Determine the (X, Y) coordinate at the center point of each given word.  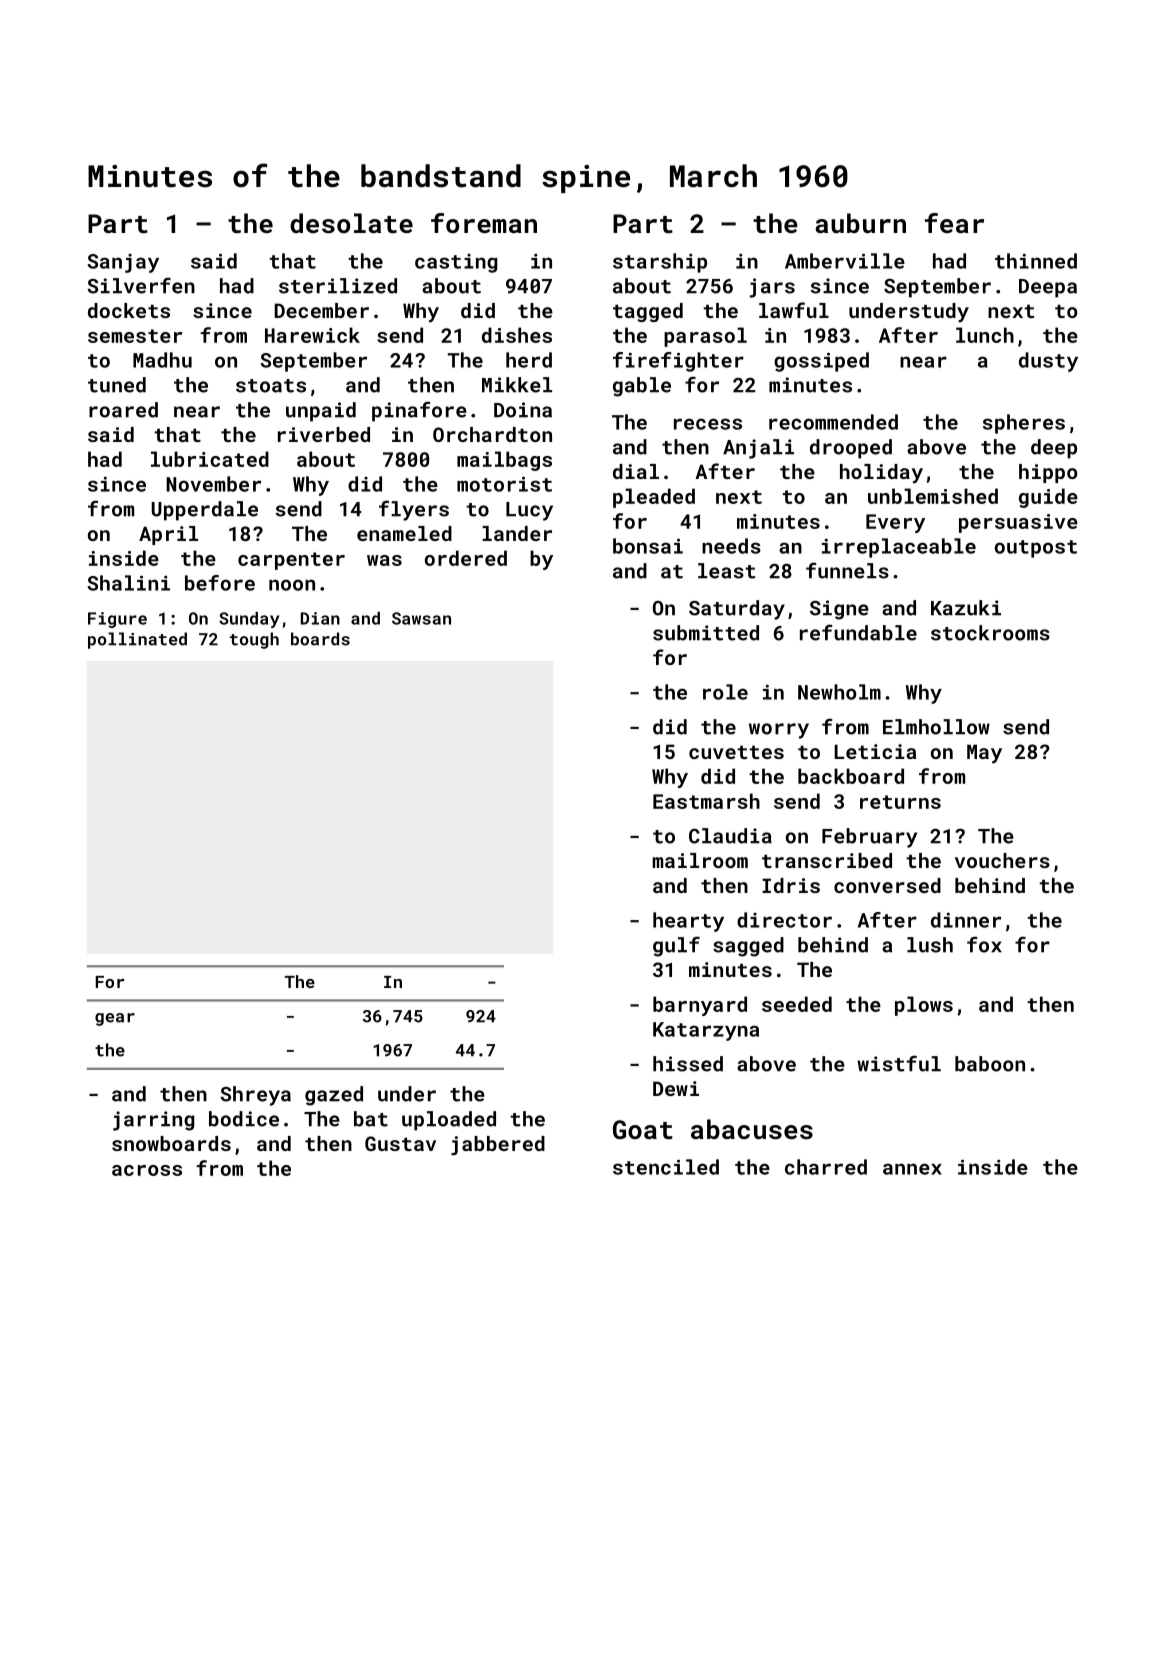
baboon (990, 1064)
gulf (676, 946)
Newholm (839, 692)
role (725, 692)
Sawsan (421, 618)
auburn (860, 223)
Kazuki (966, 608)
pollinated (137, 640)
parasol (705, 337)
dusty (1048, 362)
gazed (334, 1096)
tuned (117, 385)
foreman (484, 223)
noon (292, 585)
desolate (351, 223)
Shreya (255, 1096)
